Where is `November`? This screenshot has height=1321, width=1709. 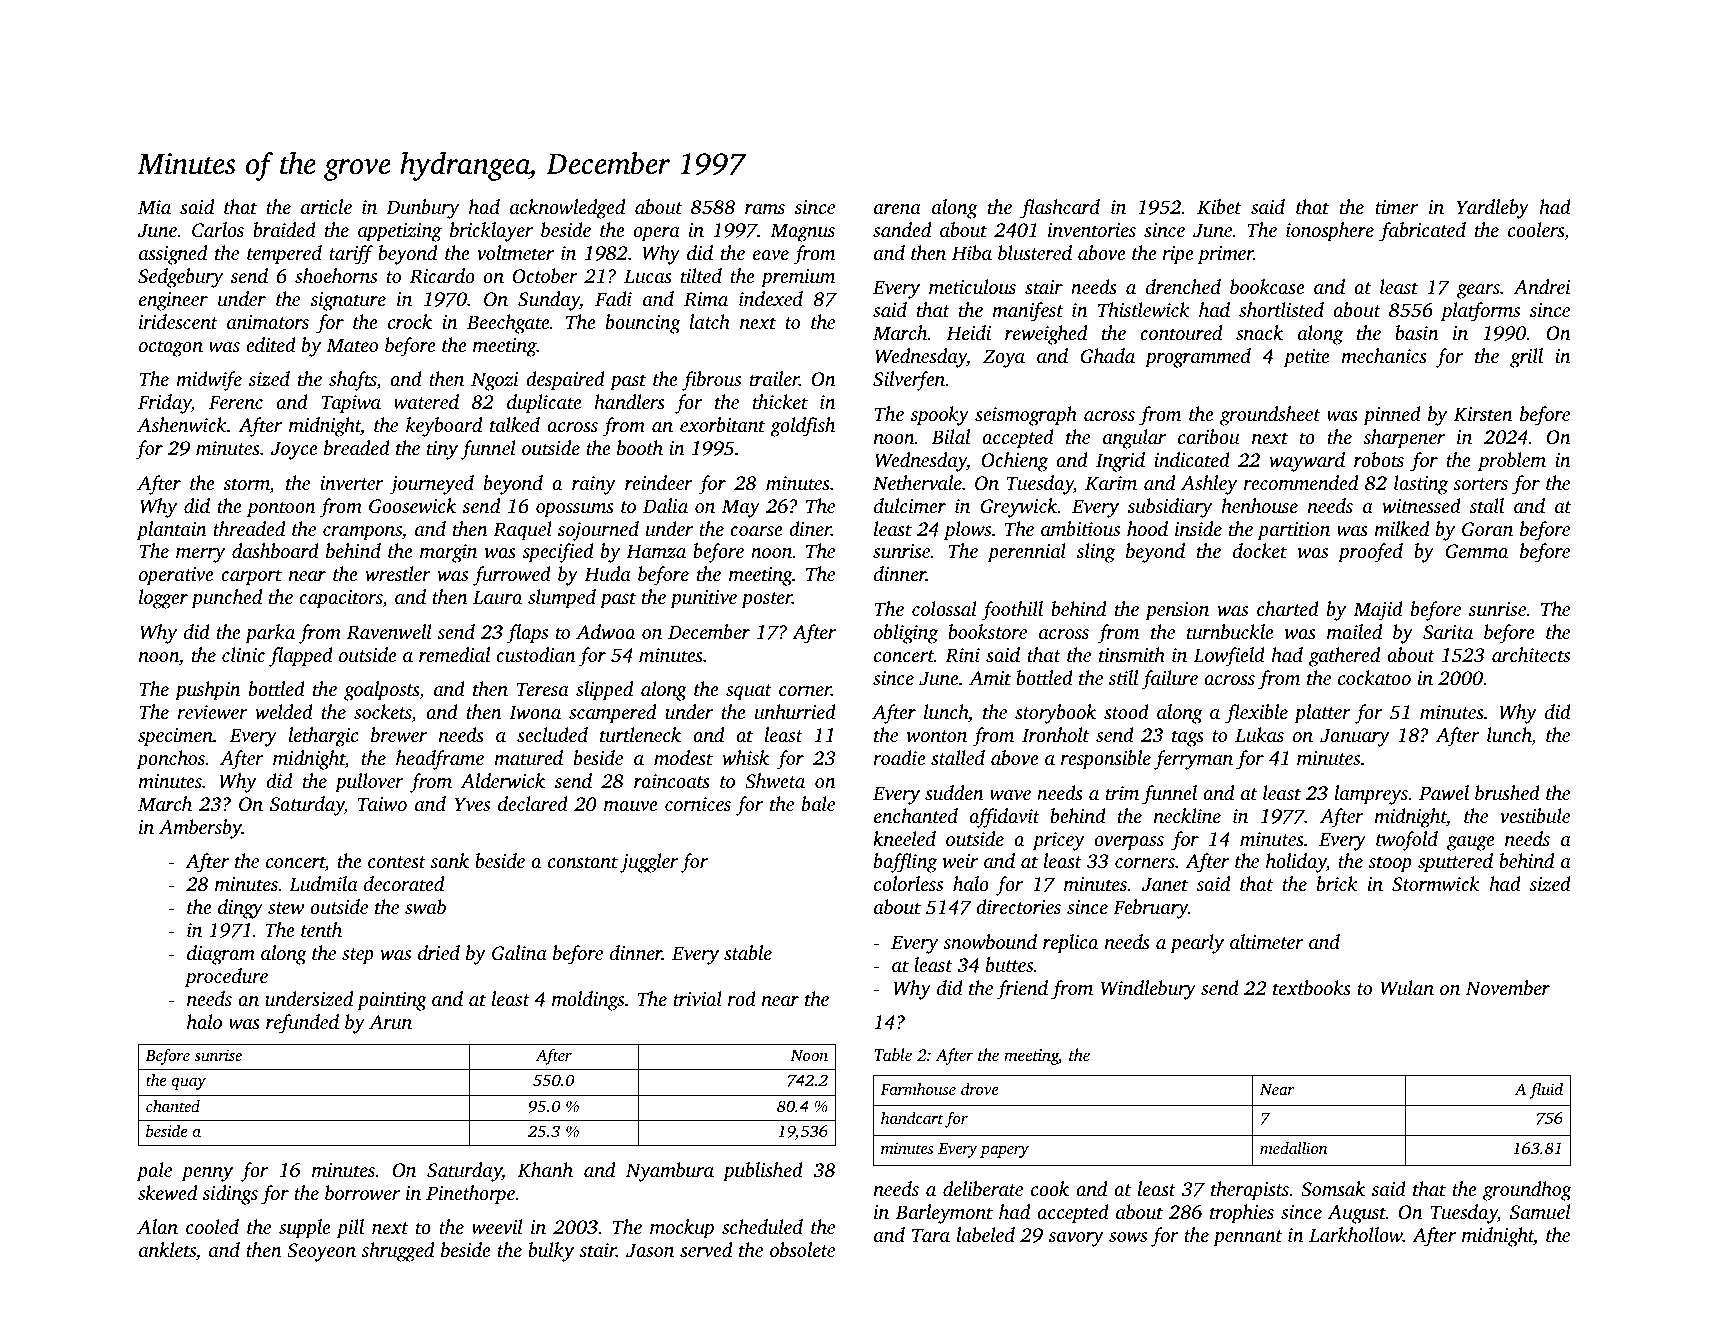
November is located at coordinates (1508, 987).
